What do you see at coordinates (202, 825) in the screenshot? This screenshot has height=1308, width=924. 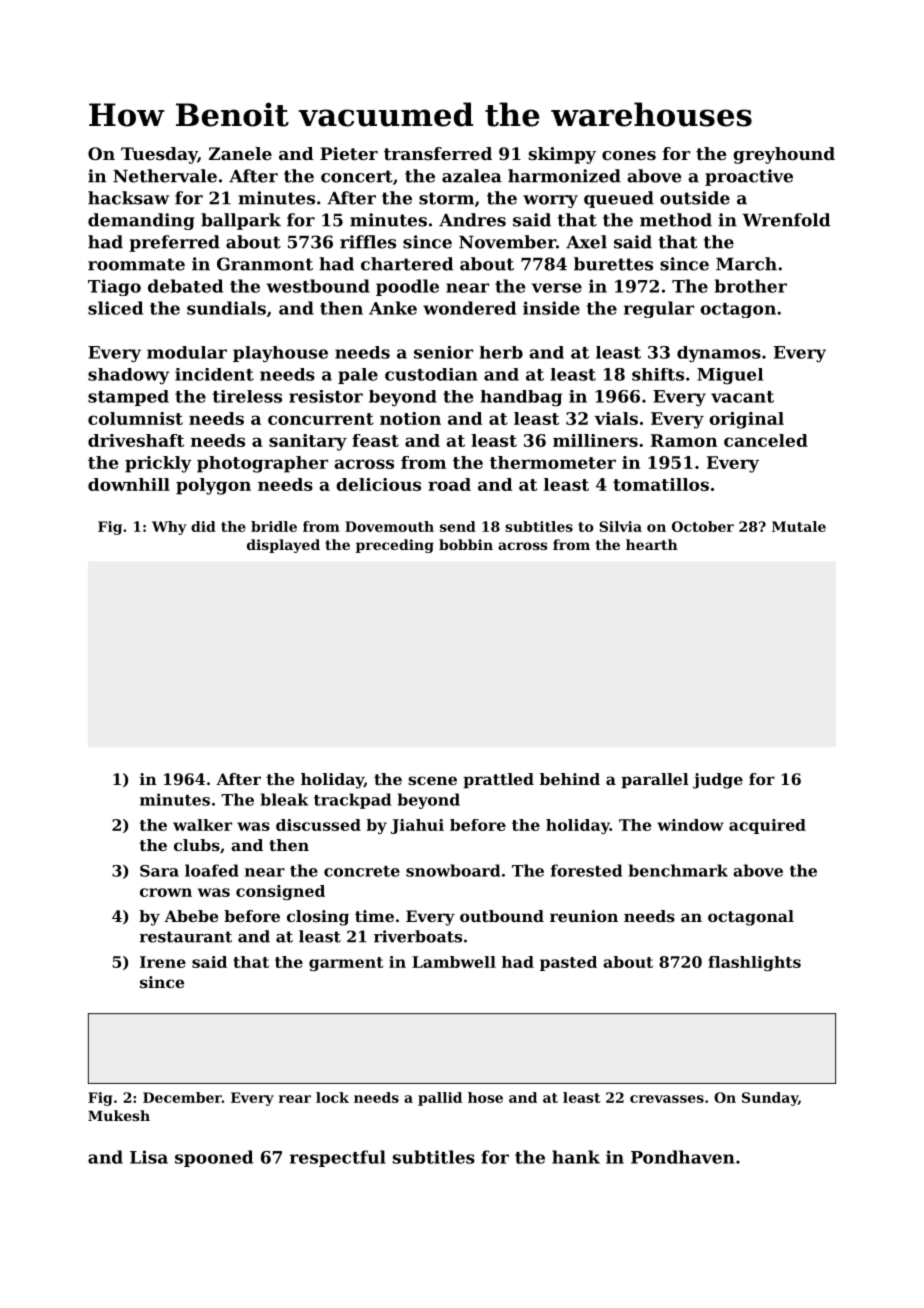 I see `walker` at bounding box center [202, 825].
